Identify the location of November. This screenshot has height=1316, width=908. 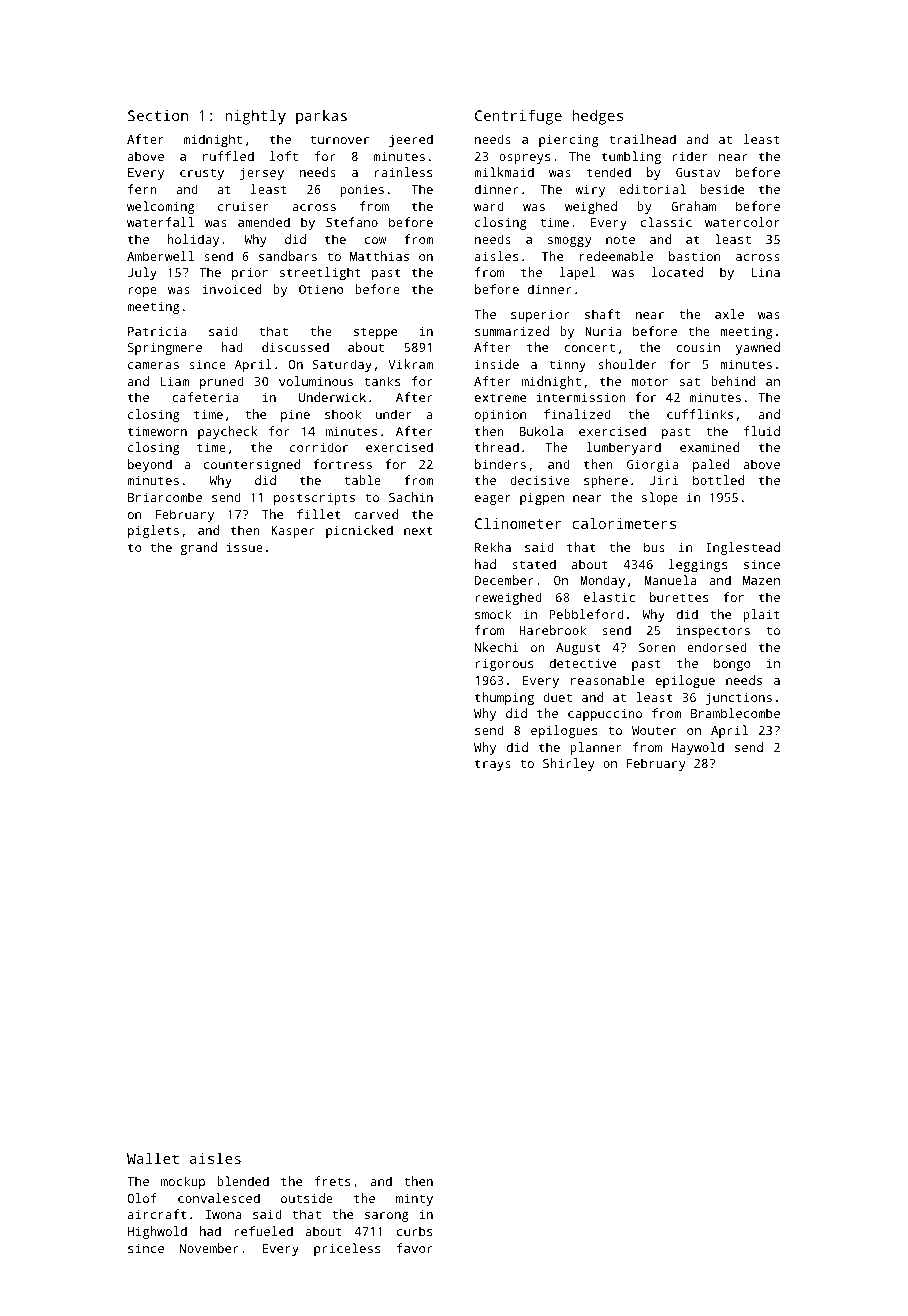
(209, 1248).
